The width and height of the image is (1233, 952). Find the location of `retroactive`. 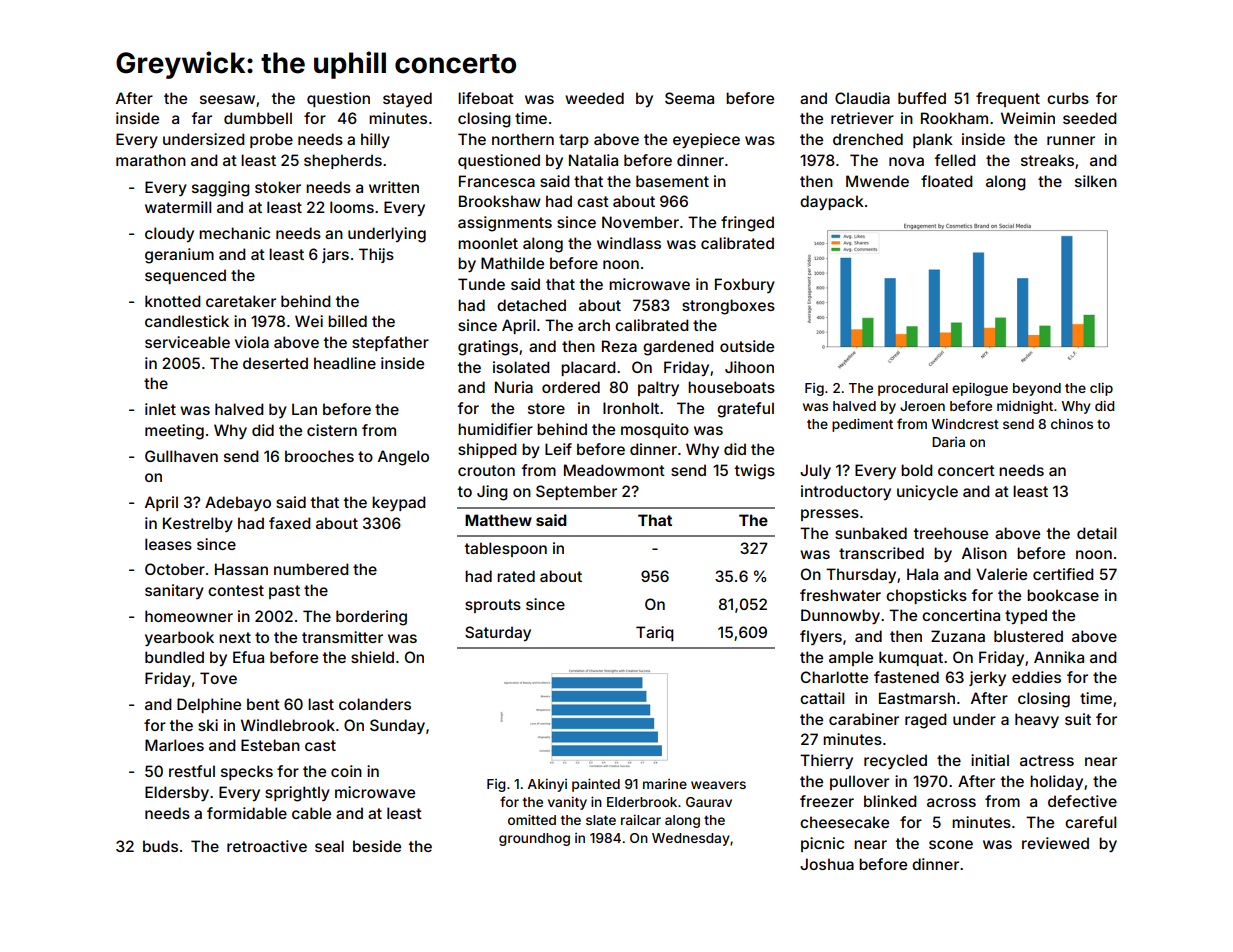

retroactive is located at coordinates (267, 846).
